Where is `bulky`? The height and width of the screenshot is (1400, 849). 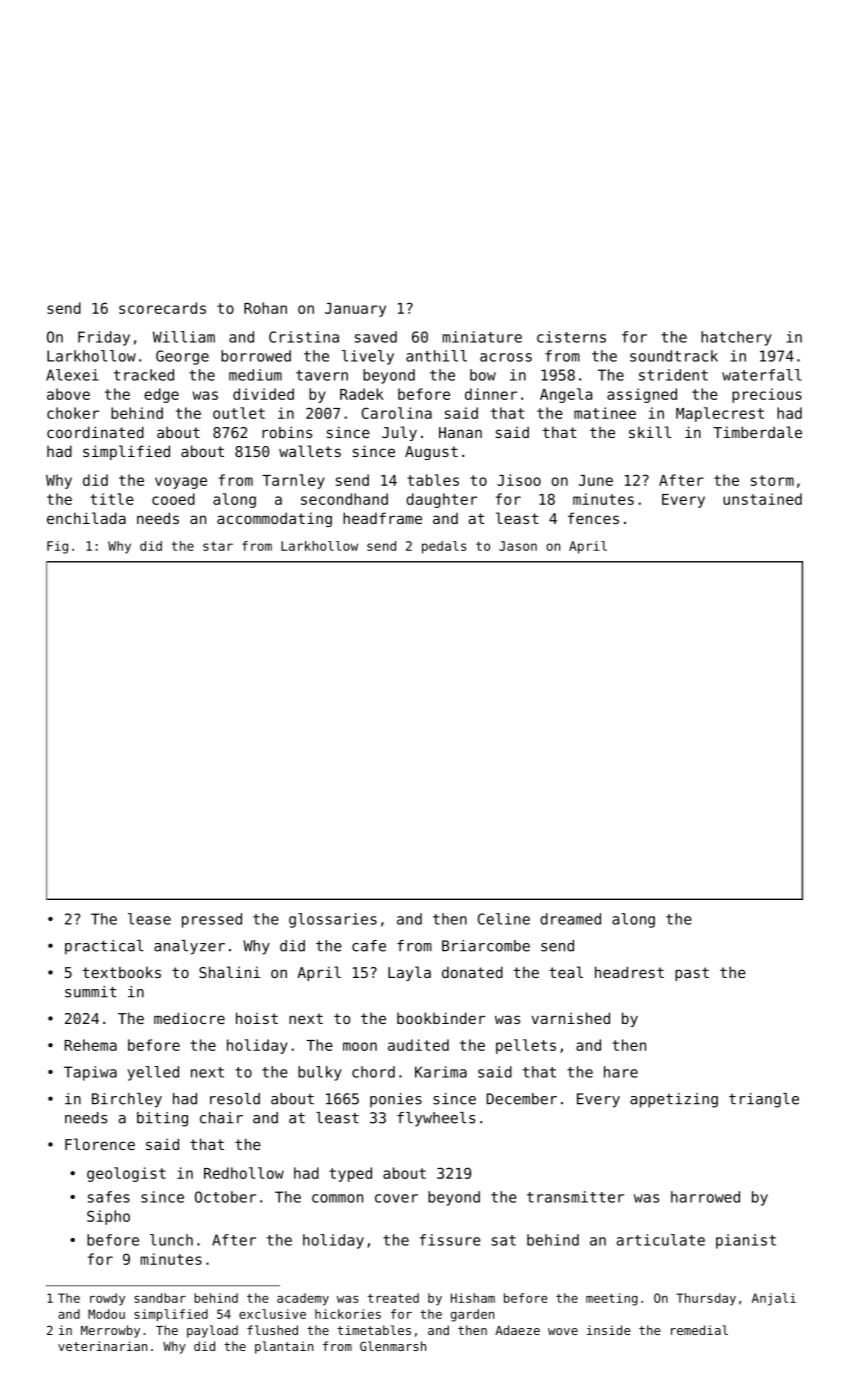 bulky is located at coordinates (320, 1073).
